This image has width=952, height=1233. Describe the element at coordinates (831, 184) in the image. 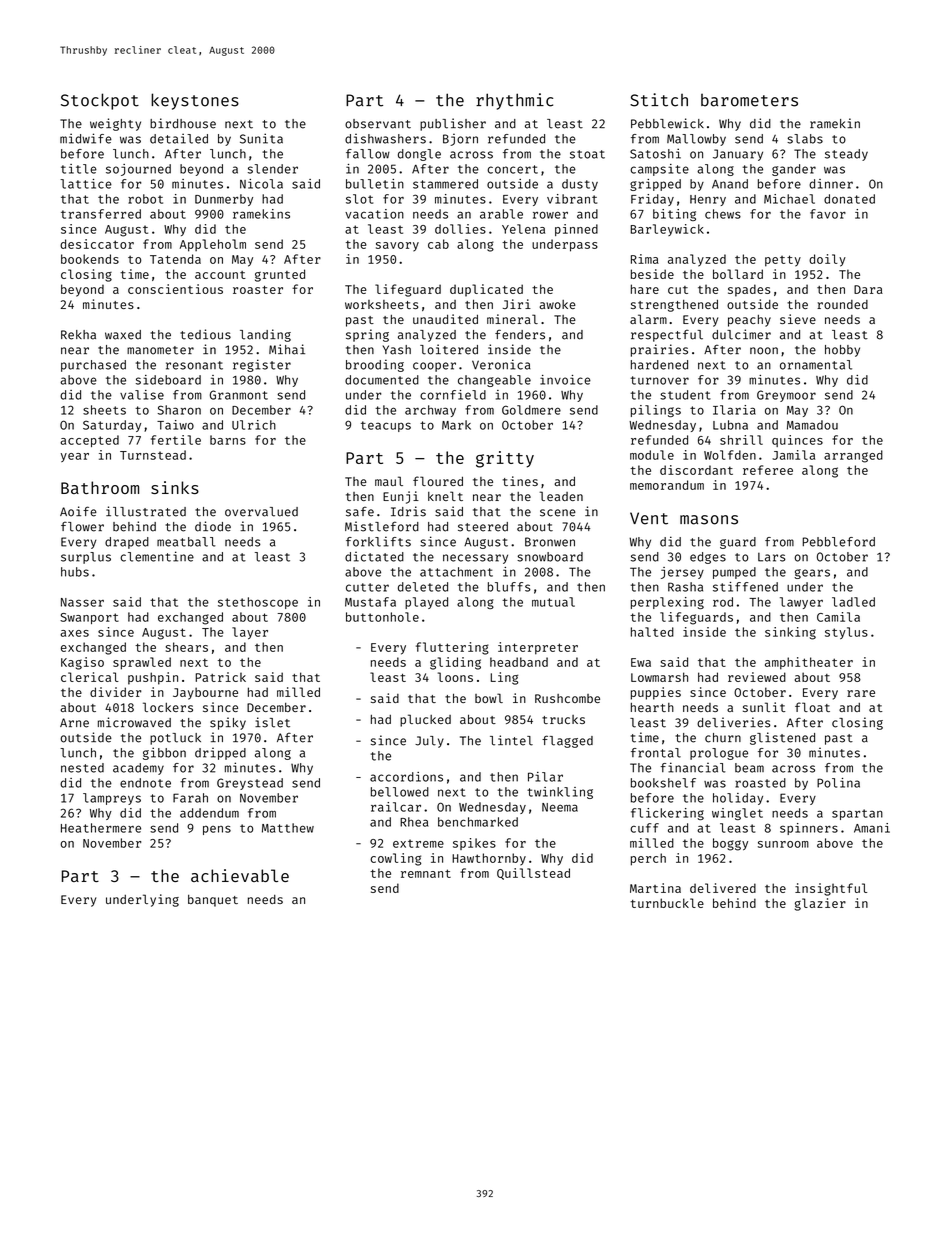

I see `dinner` at that location.
